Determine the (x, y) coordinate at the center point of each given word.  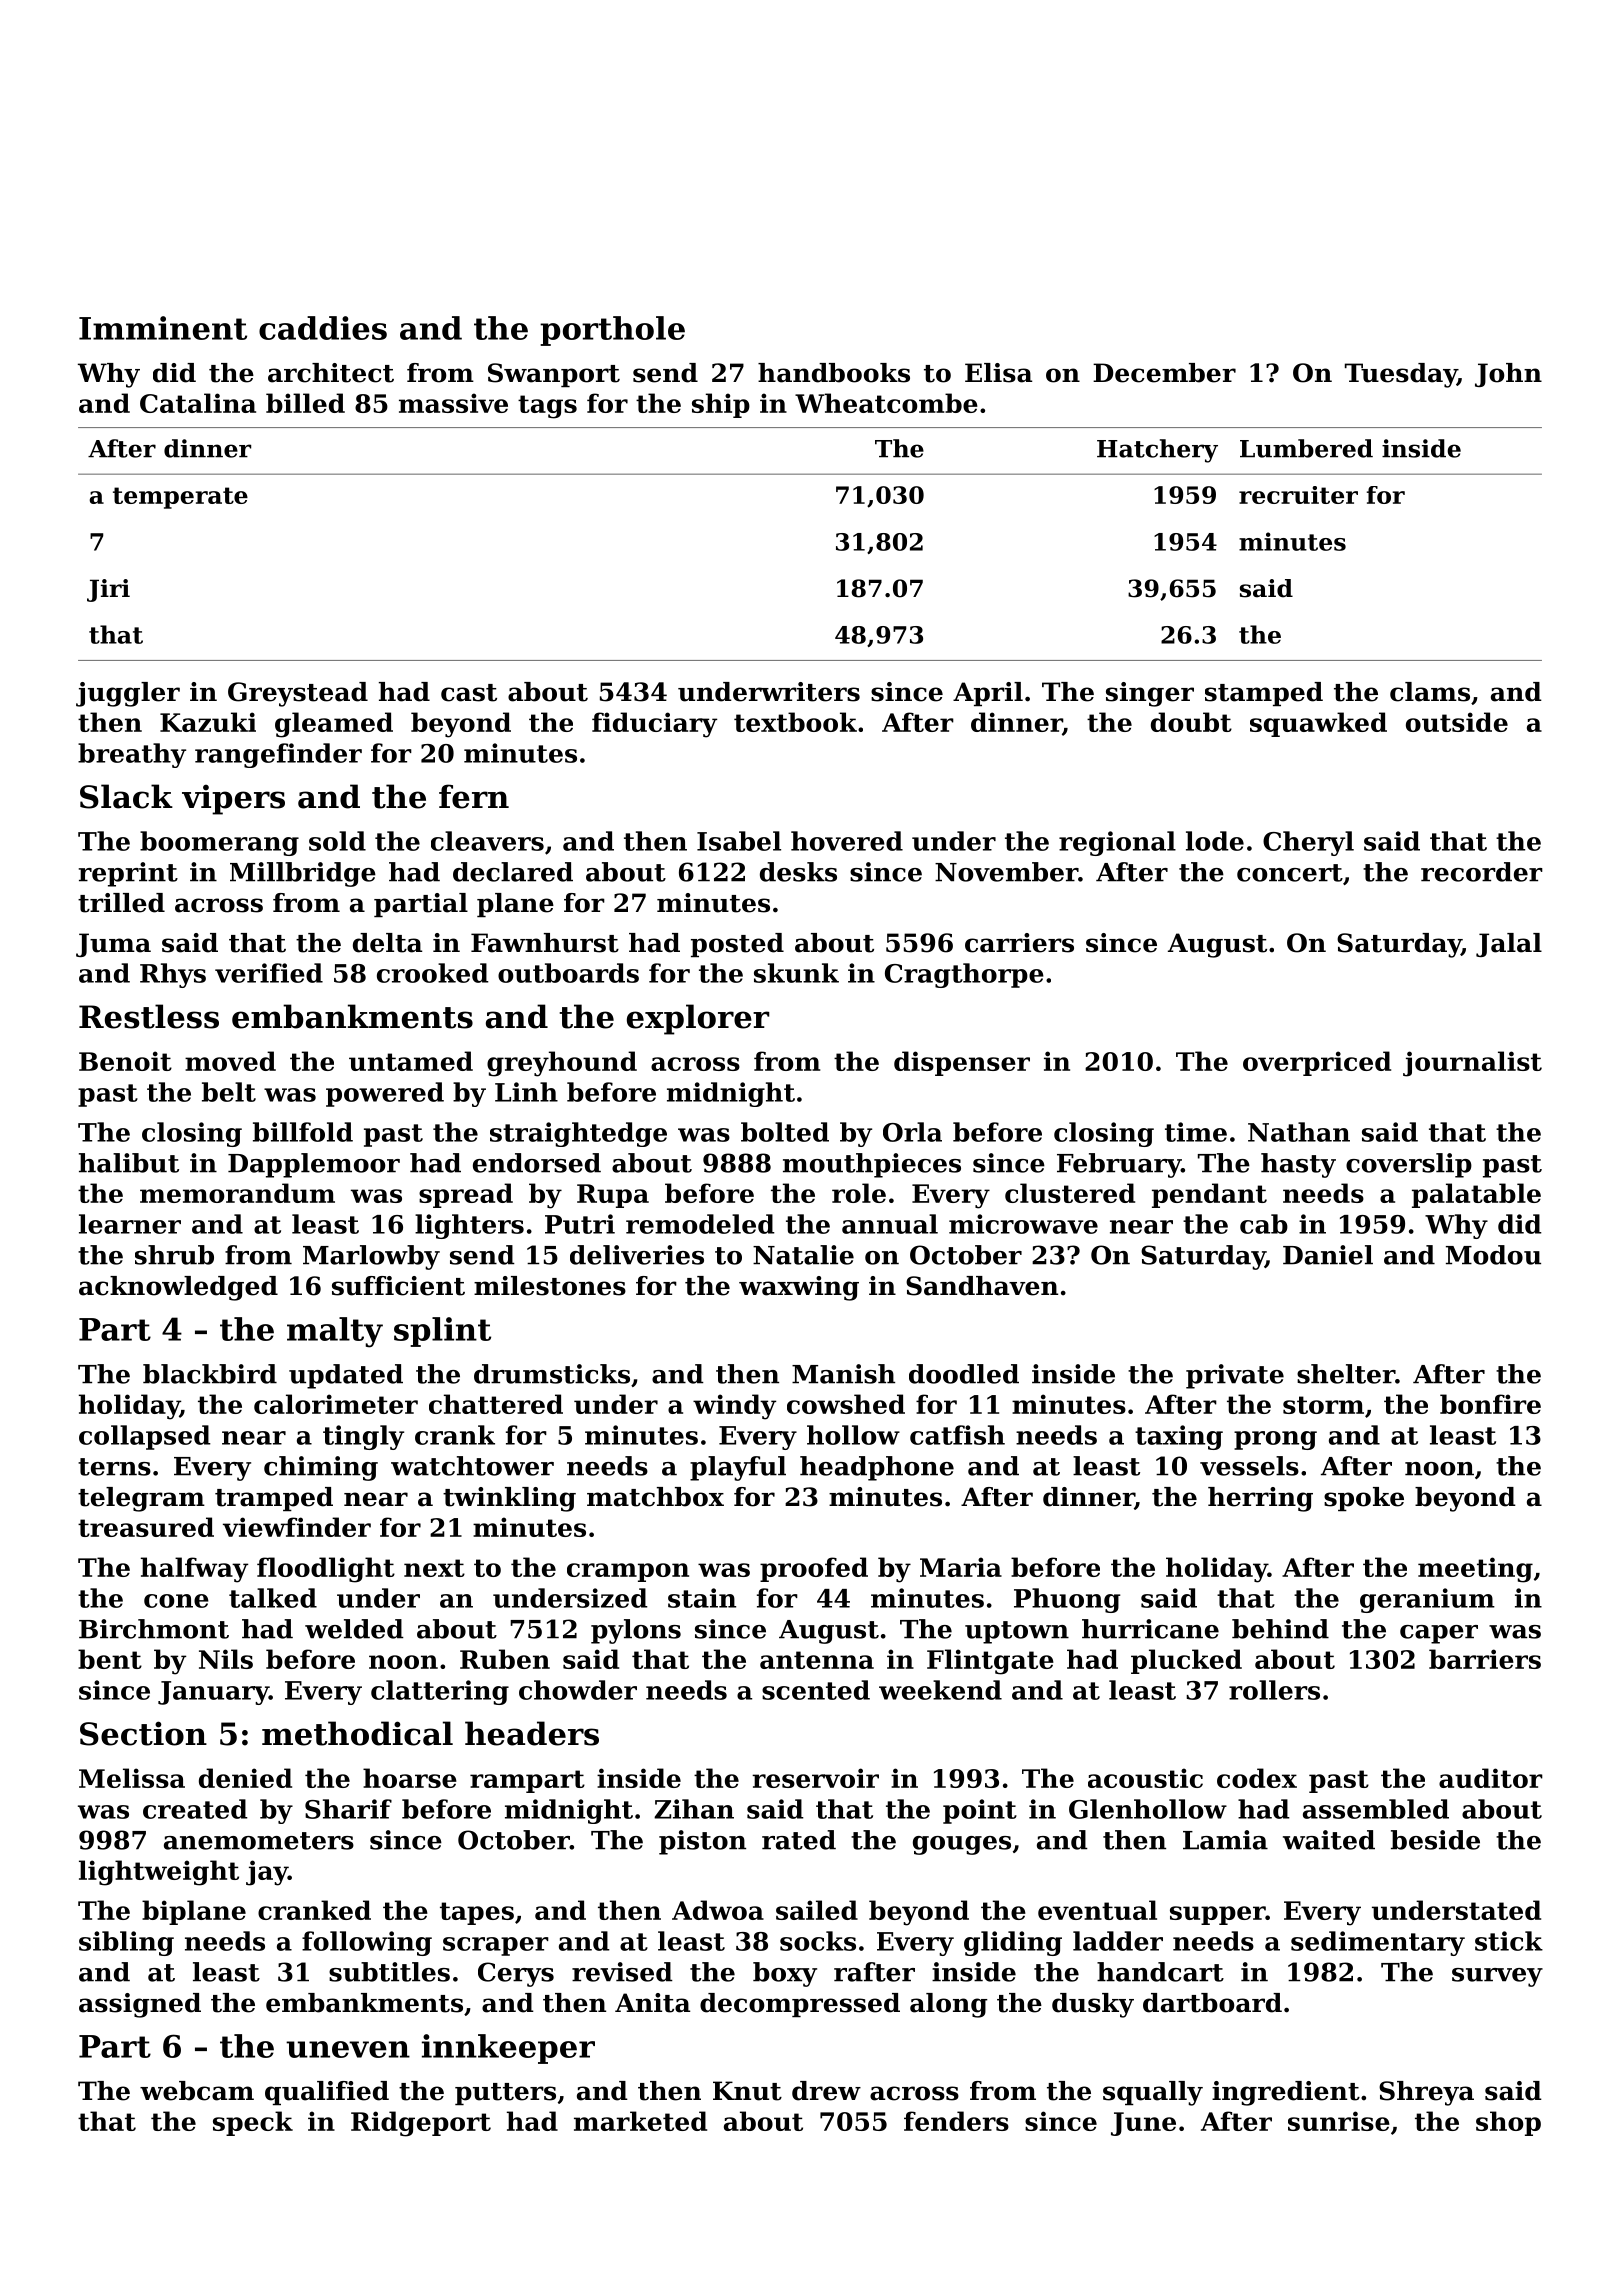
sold (337, 841)
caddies (323, 328)
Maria (961, 1567)
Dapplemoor (314, 1165)
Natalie (803, 1255)
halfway (194, 1570)
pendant (1209, 1195)
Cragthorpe (964, 975)
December (1164, 373)
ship (721, 405)
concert (1290, 873)
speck (253, 2123)
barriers (1485, 1659)
